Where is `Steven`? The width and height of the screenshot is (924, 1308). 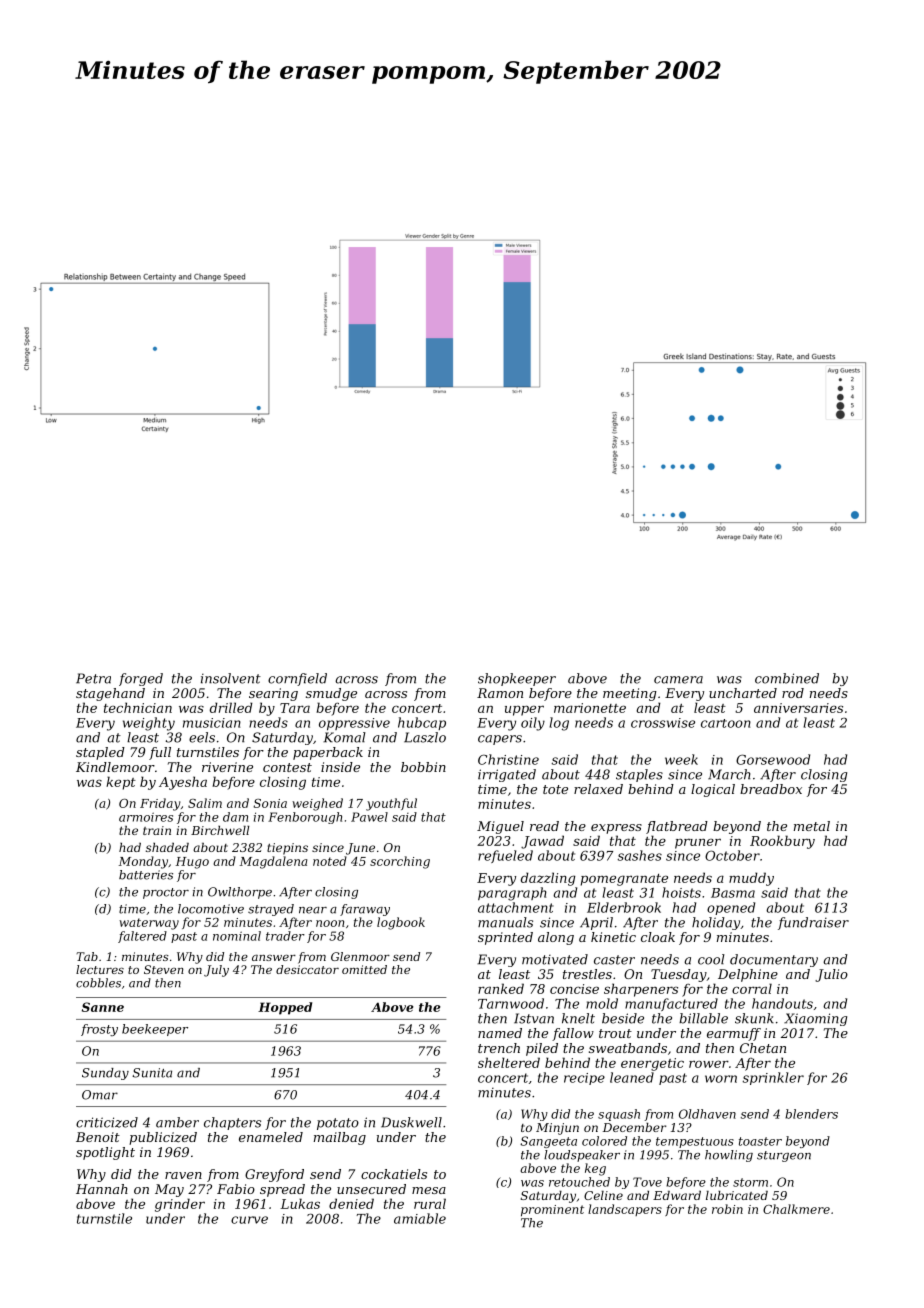
Steven is located at coordinates (164, 969).
